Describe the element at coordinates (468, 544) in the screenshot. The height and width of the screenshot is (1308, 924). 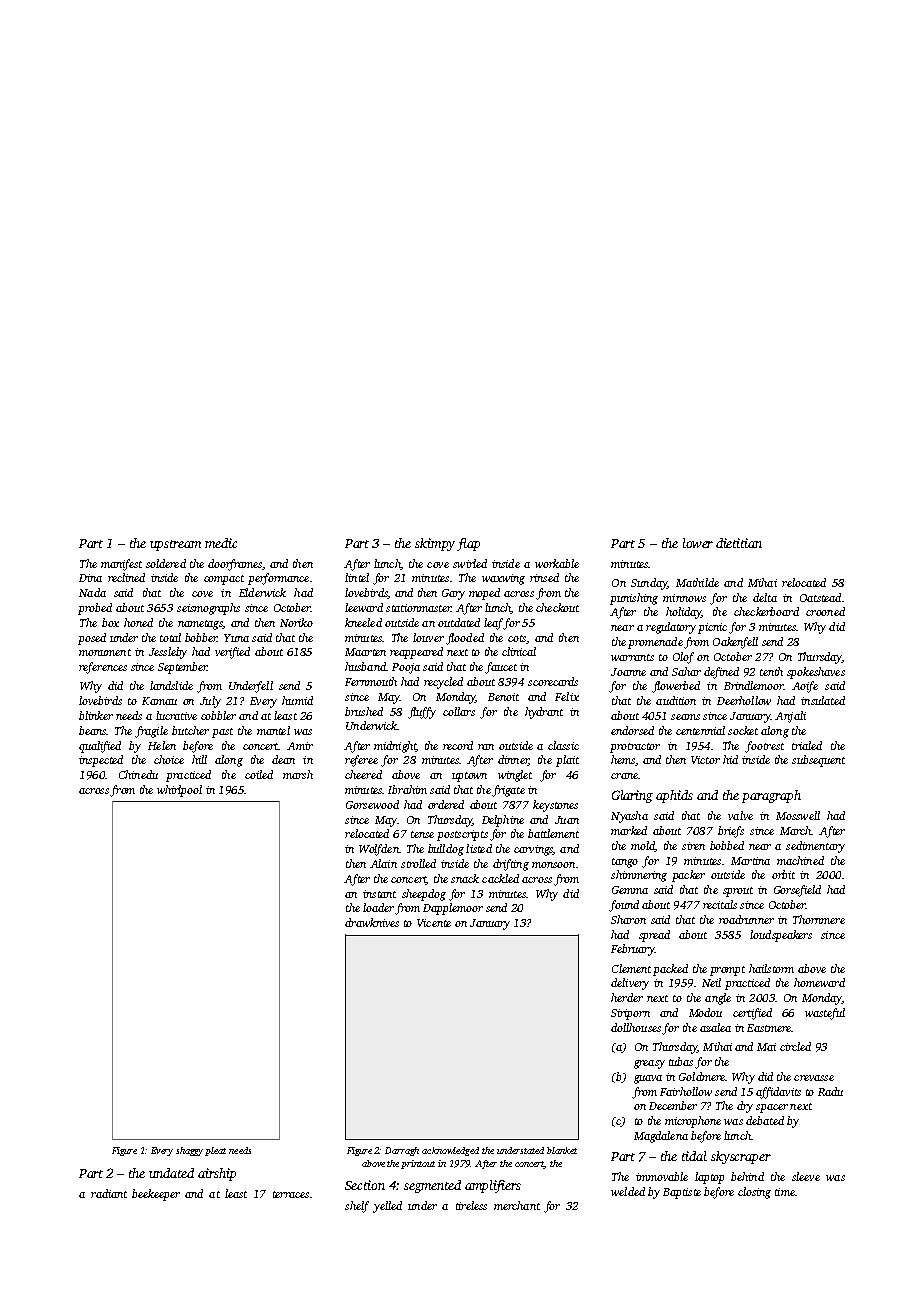
I see `flap` at that location.
